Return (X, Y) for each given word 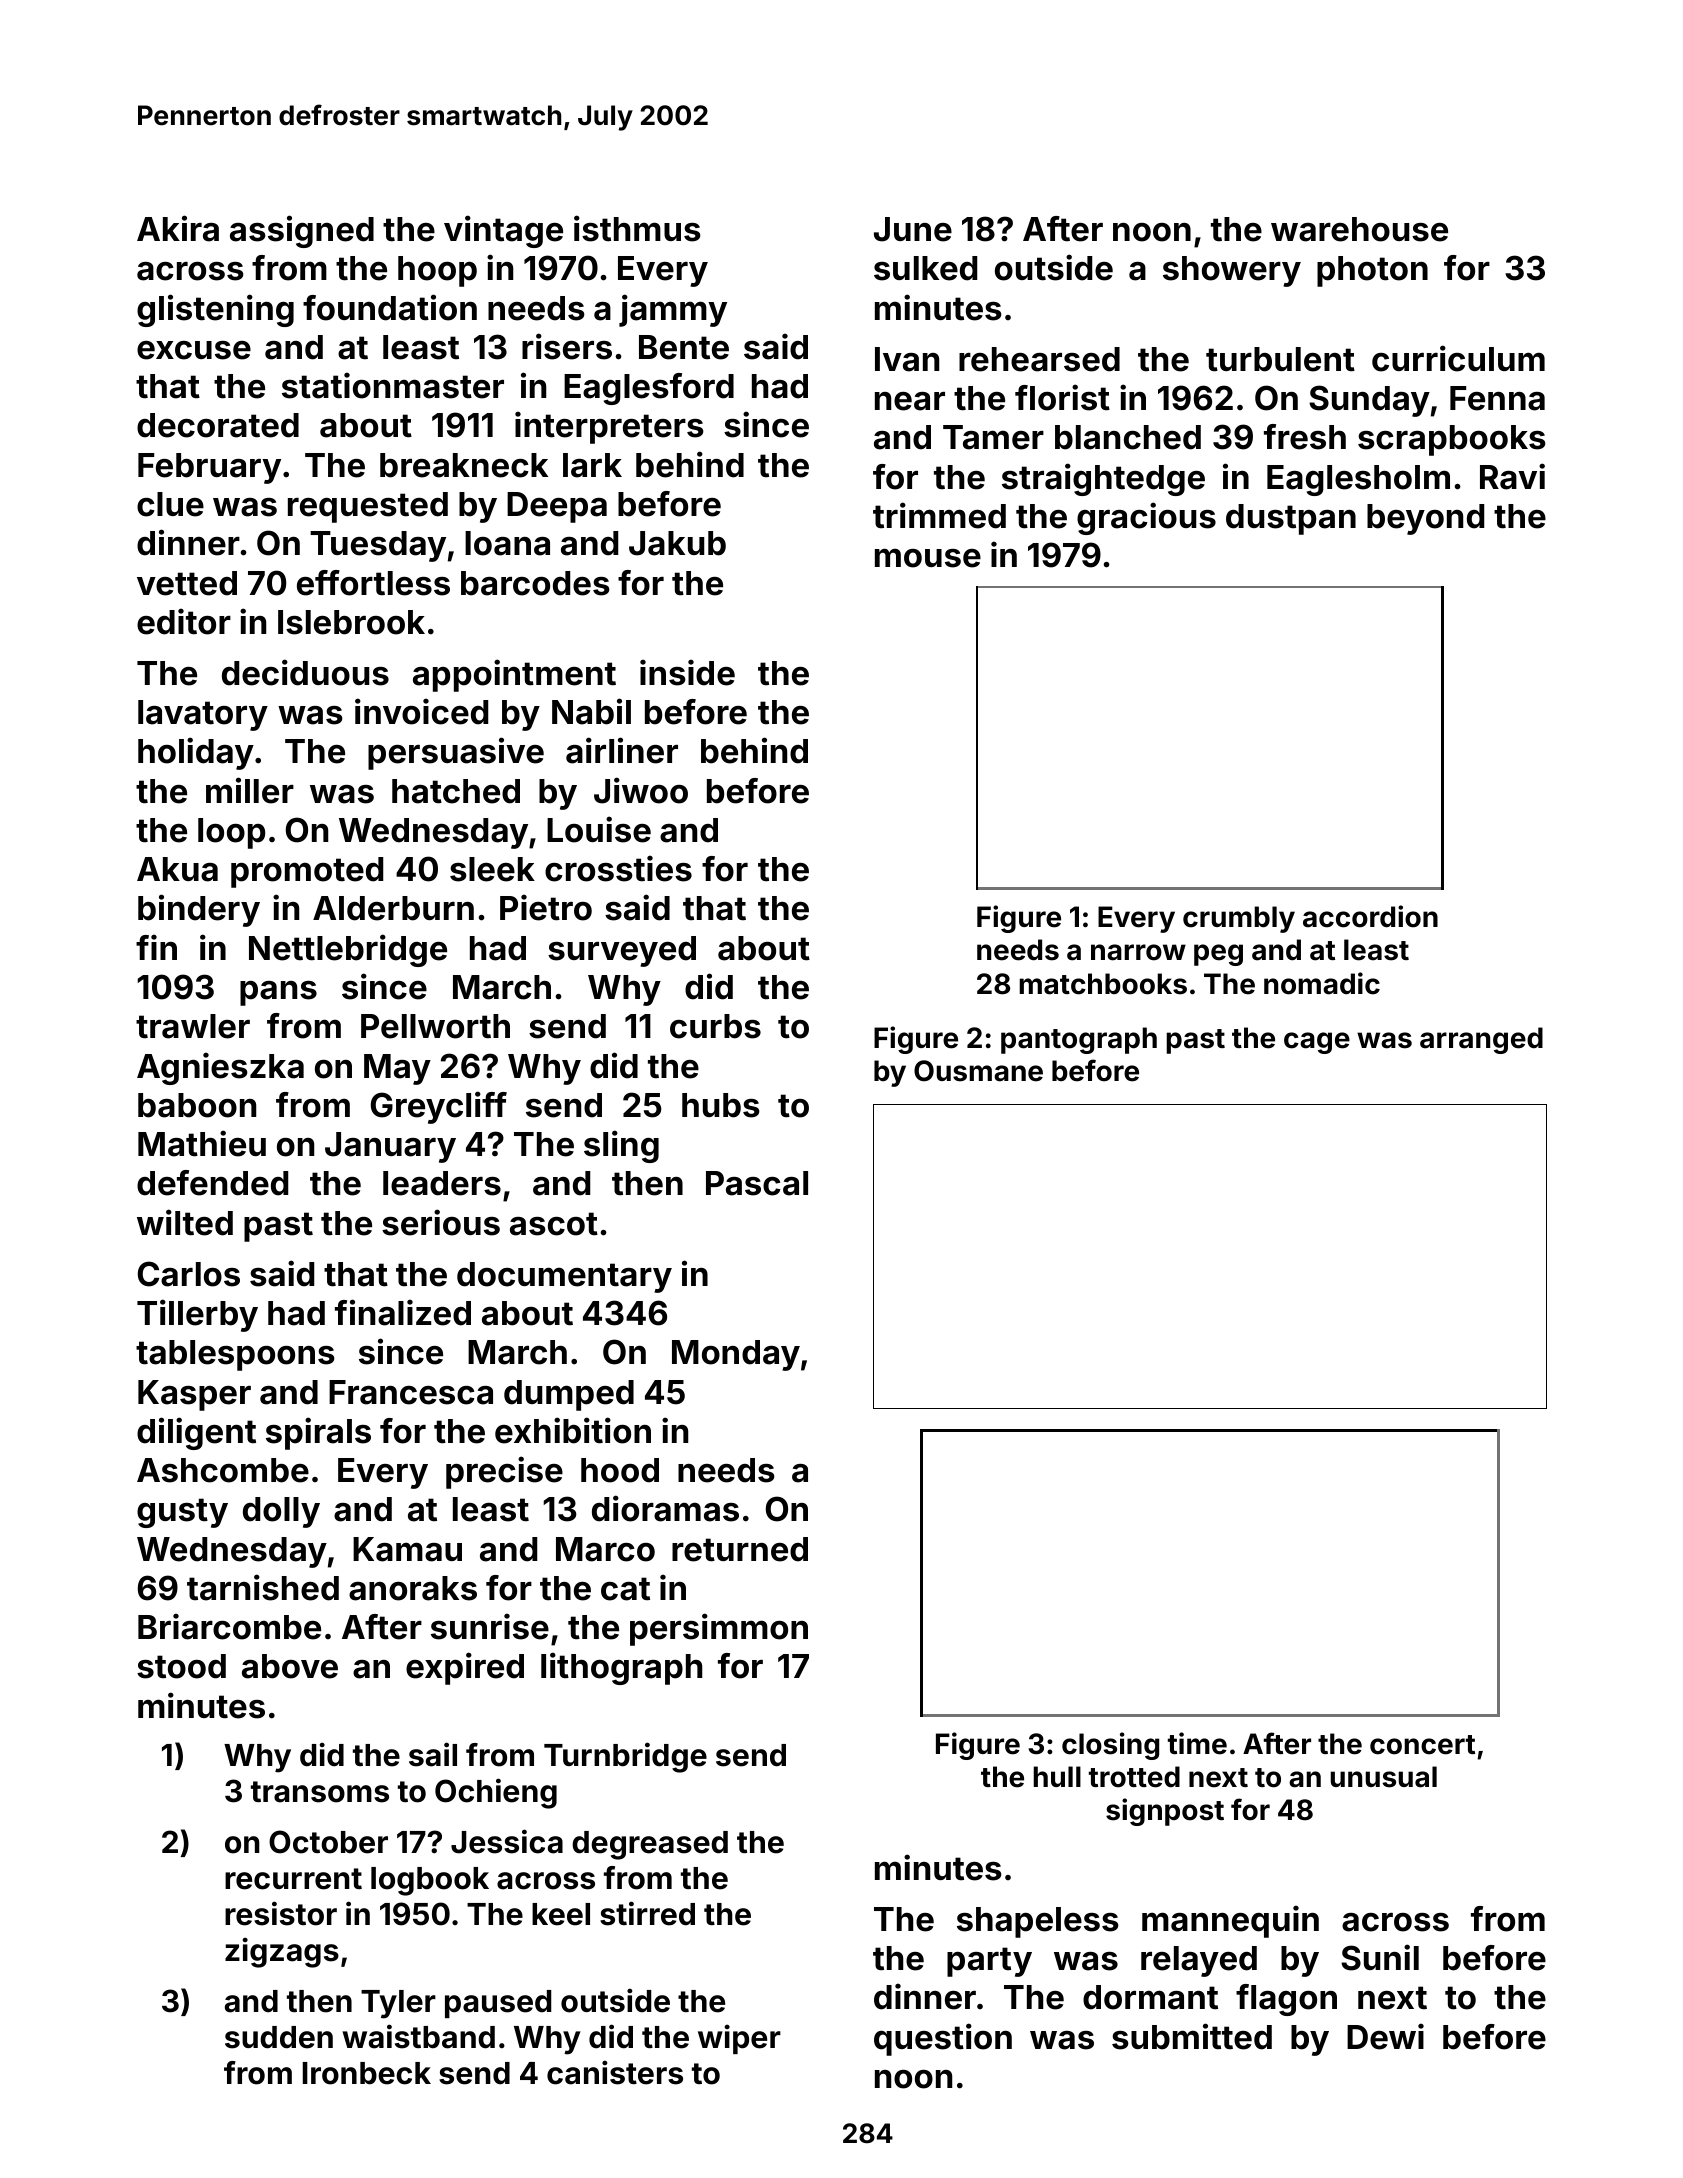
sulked (925, 268)
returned (740, 1549)
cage (1317, 1043)
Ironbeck (367, 2073)
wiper (739, 2039)
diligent (196, 1433)
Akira (178, 228)
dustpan (1291, 519)
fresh (1305, 437)
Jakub (677, 543)
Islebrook (351, 622)
